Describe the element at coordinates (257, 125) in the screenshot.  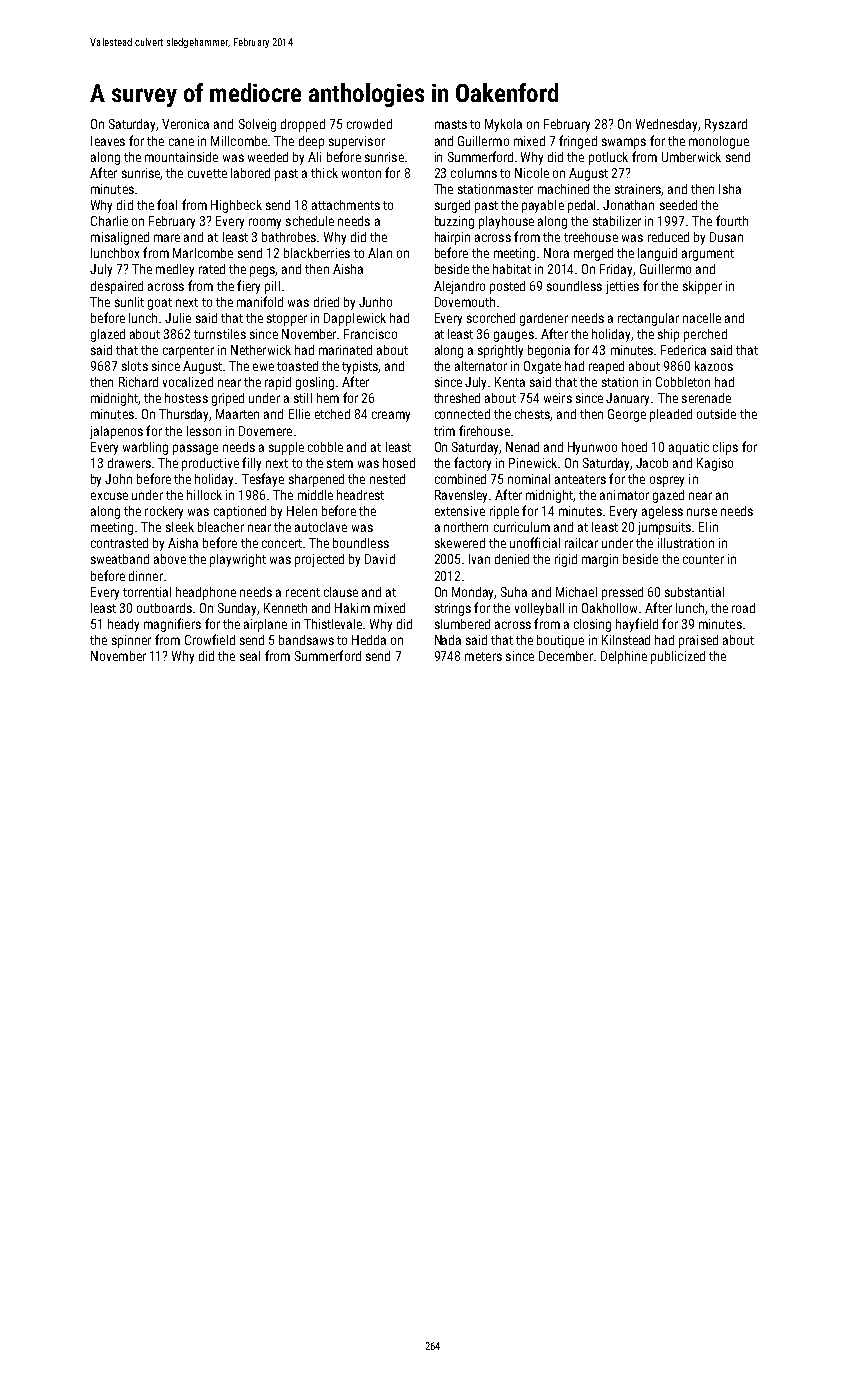
I see `Solveig` at that location.
